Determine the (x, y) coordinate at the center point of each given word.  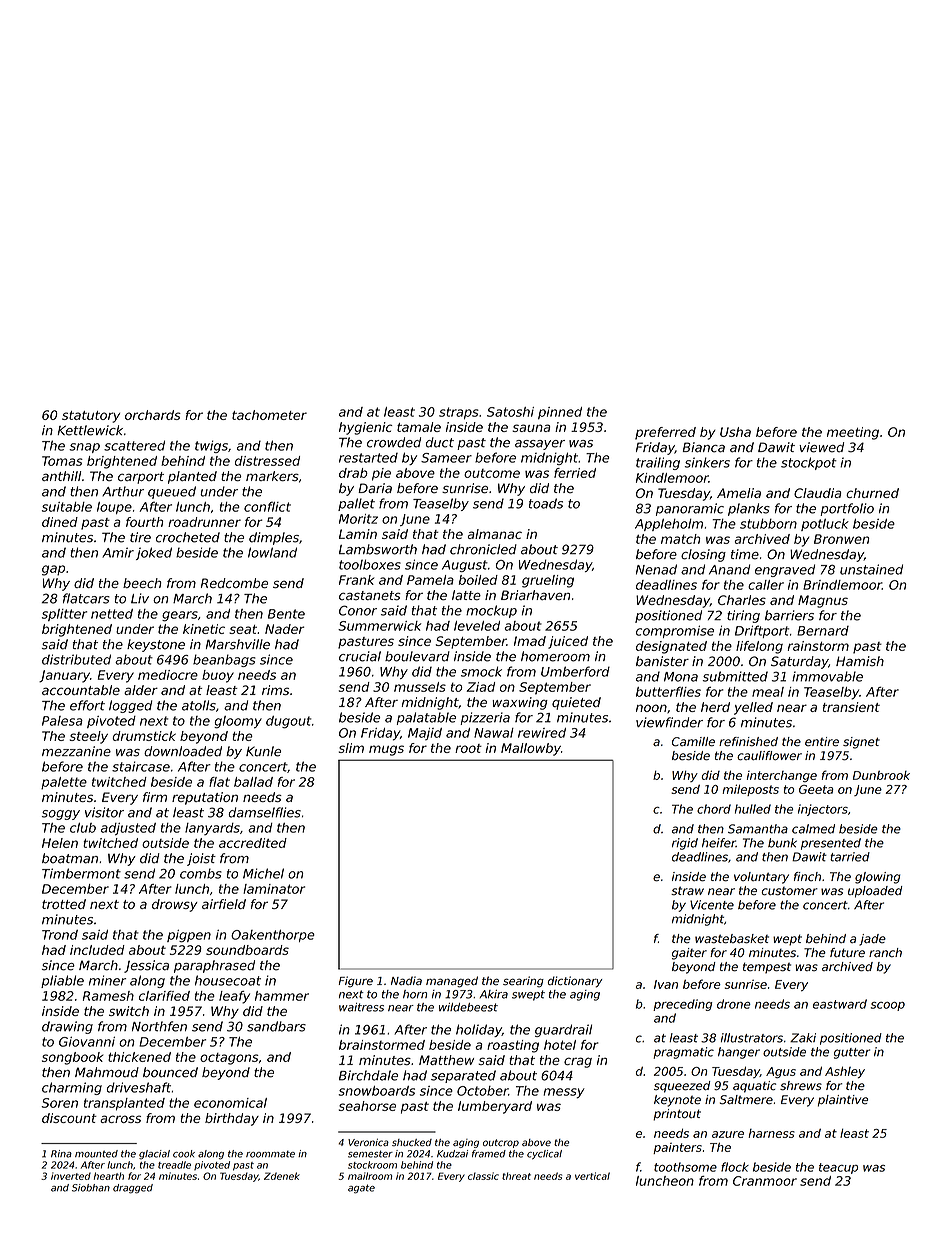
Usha (735, 432)
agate (361, 1189)
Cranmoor (765, 1181)
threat (516, 1176)
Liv (140, 598)
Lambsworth (378, 549)
